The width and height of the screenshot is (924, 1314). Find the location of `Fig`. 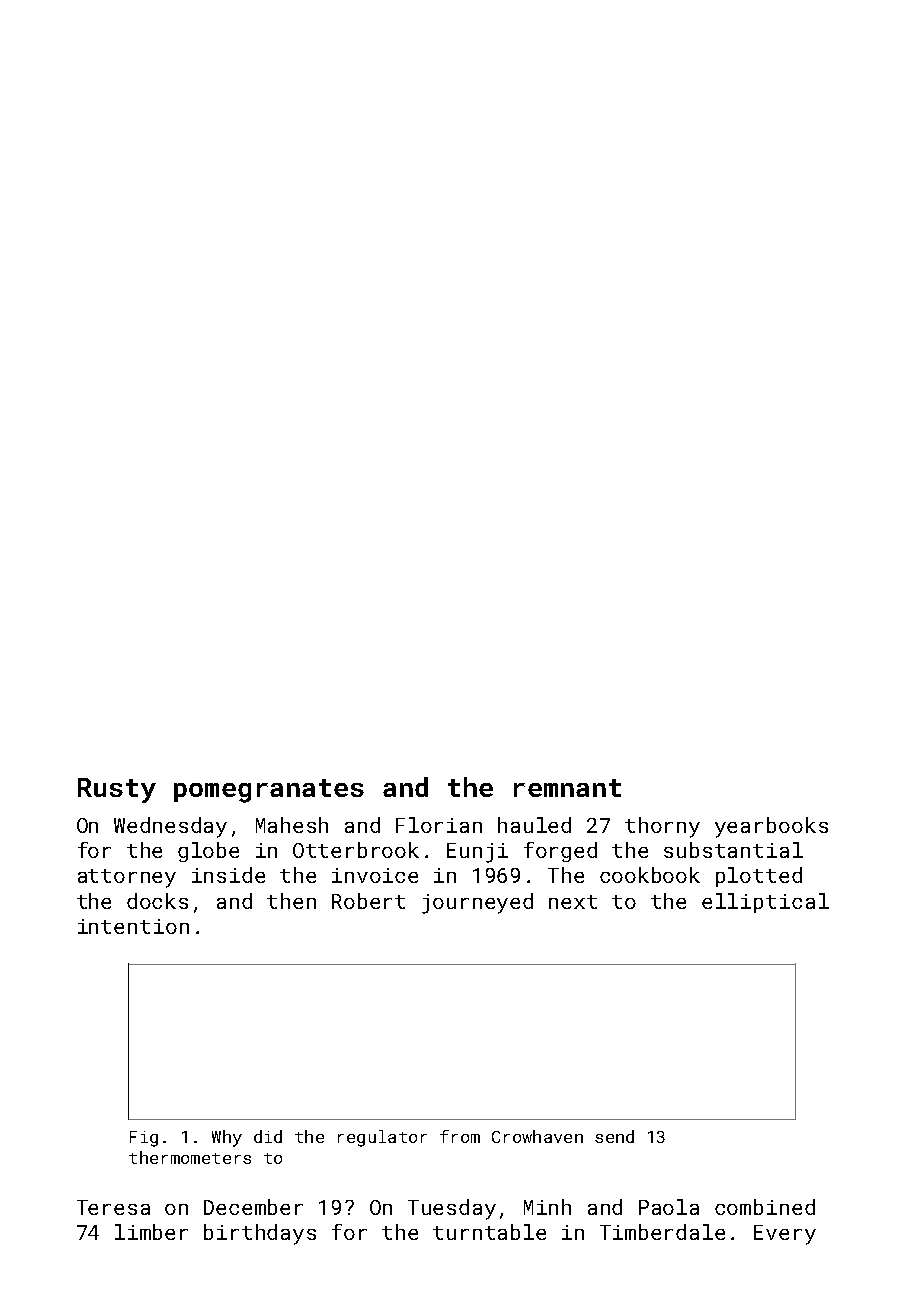

Fig is located at coordinates (144, 1139).
